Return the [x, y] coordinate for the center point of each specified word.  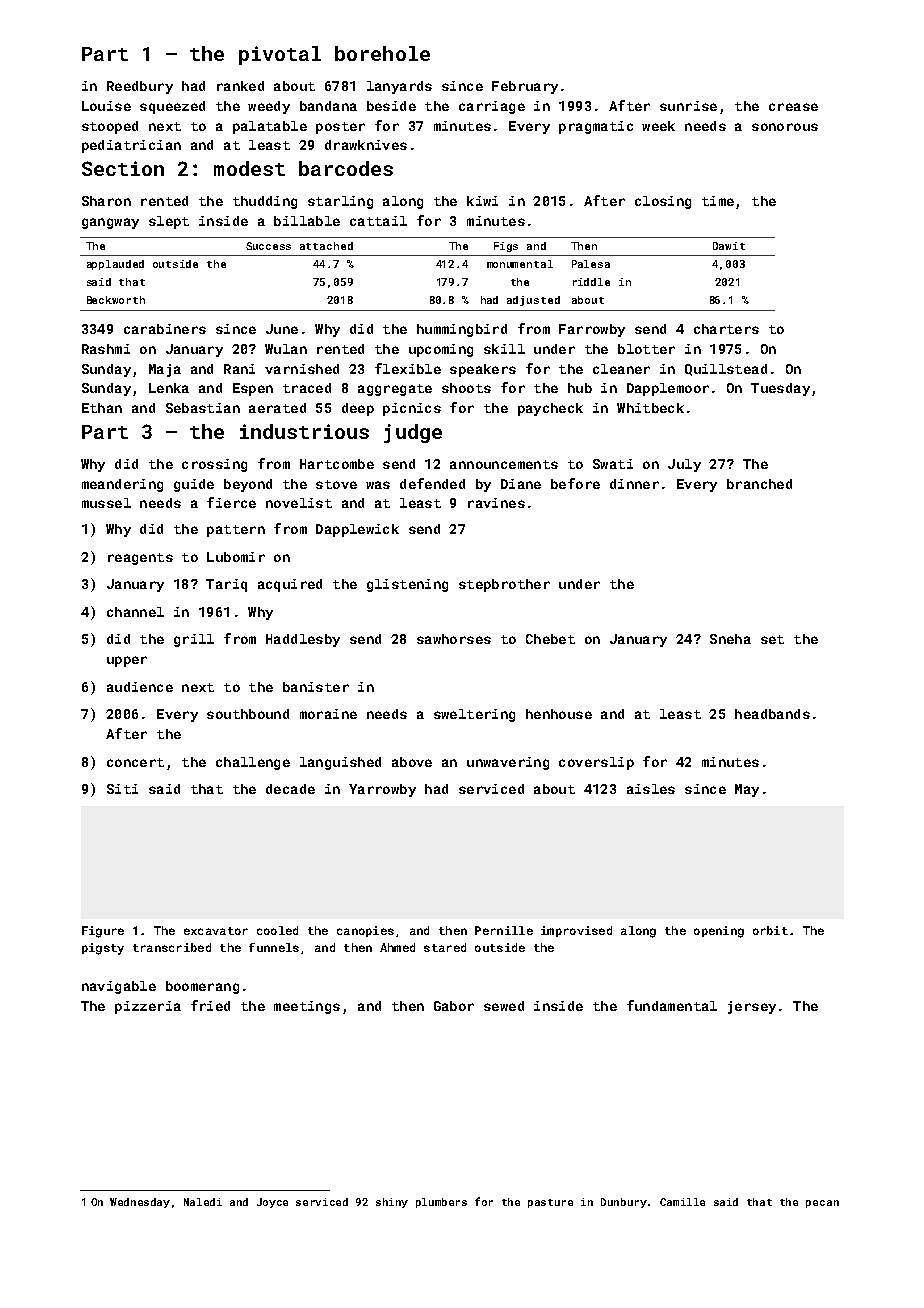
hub [580, 388]
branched [759, 484]
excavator [216, 931]
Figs [506, 247]
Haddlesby [303, 640]
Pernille [504, 930]
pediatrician [131, 146]
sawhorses [454, 639]
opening [719, 932]
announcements [504, 464]
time [718, 201]
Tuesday [780, 389]
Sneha [730, 639]
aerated [277, 408]
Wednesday [140, 1203]
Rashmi [106, 349]
